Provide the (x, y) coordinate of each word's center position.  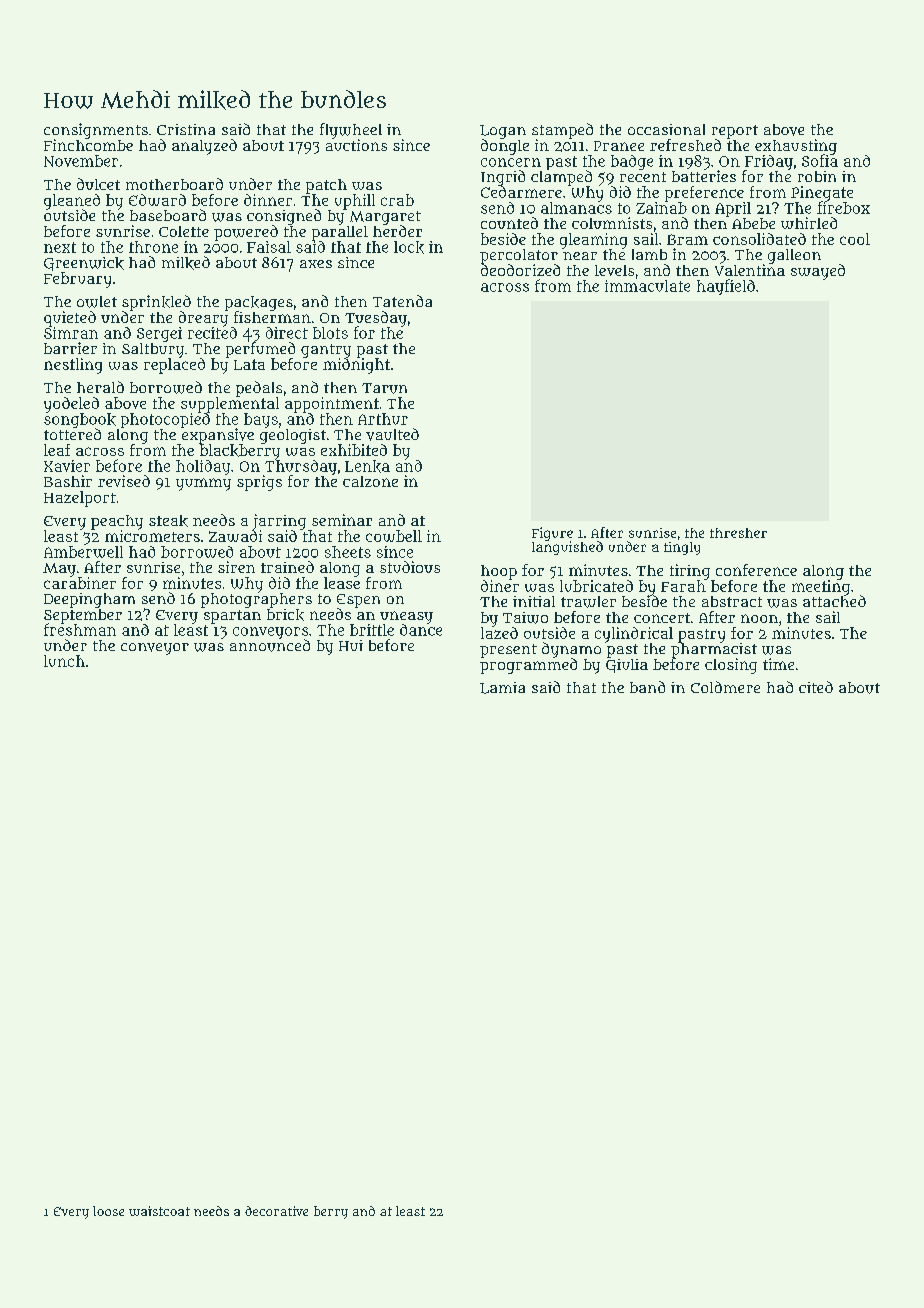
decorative (276, 1211)
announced (270, 645)
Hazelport (80, 499)
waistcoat (159, 1211)
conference (756, 570)
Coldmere (725, 687)
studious (410, 567)
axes (316, 264)
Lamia (502, 688)
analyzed (204, 147)
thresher (738, 533)
